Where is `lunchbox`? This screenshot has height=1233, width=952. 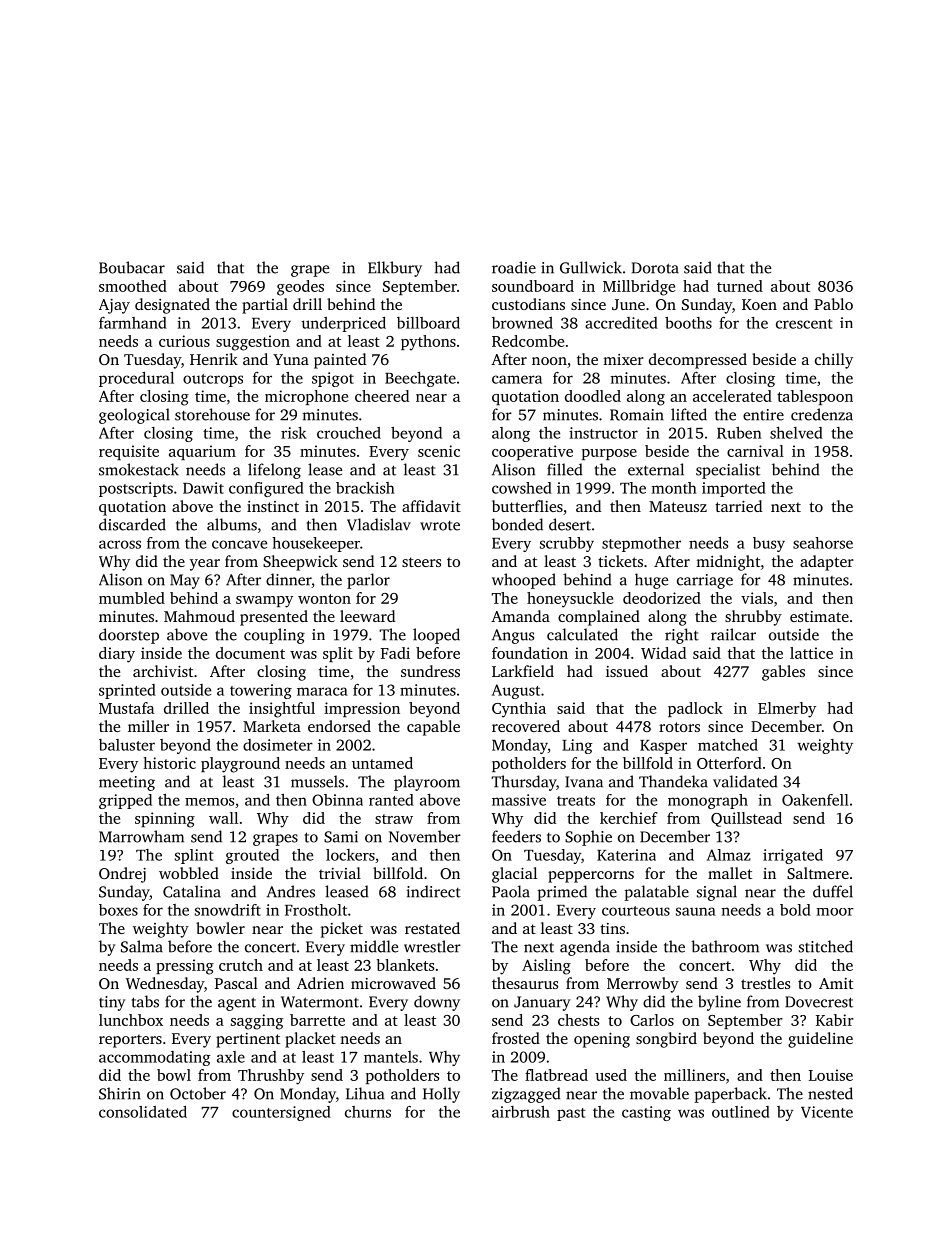 lunchbox is located at coordinates (131, 1020).
